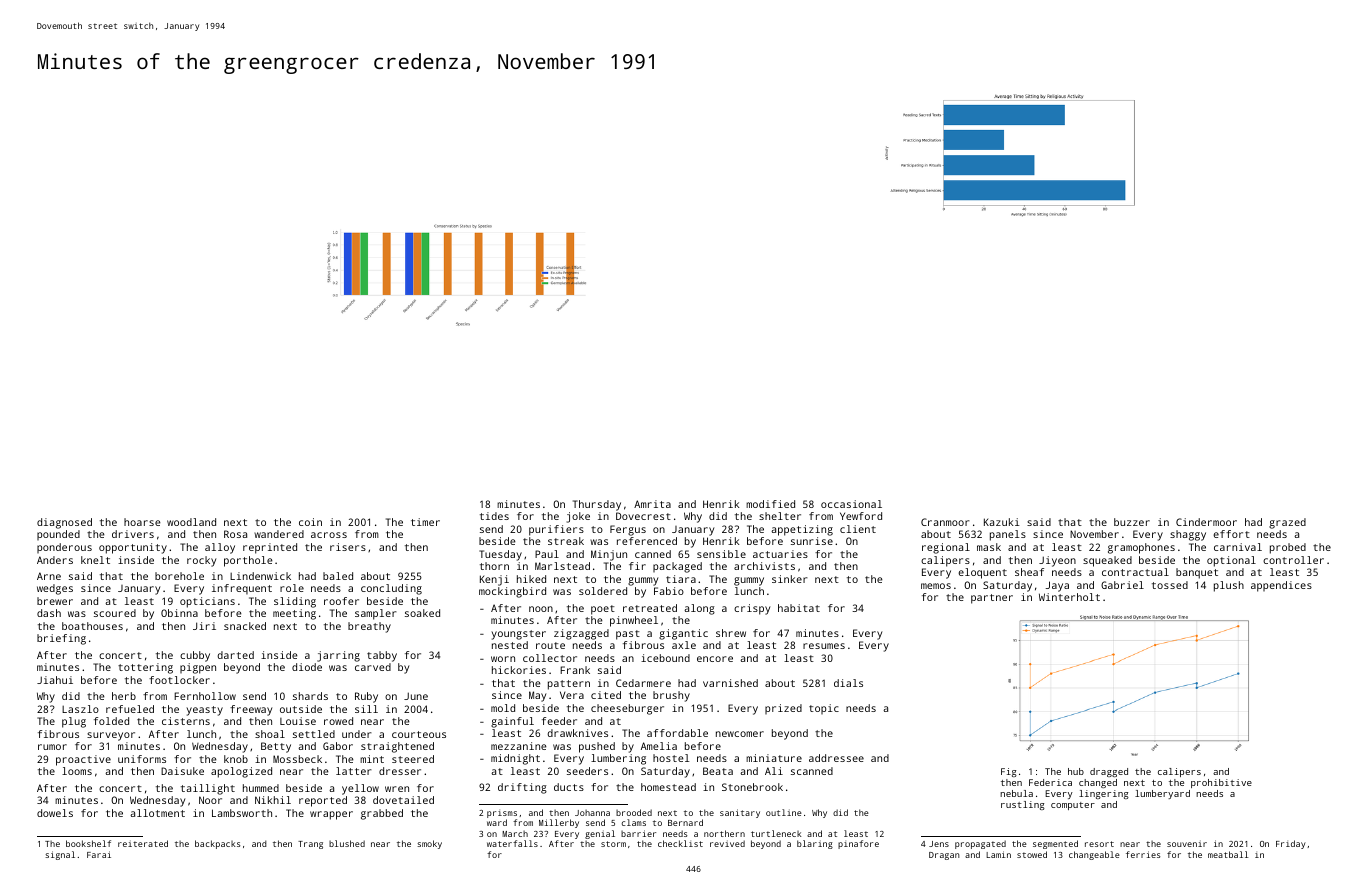 This screenshot has width=1372, height=887. What do you see at coordinates (1069, 597) in the screenshot?
I see `Winterholt` at bounding box center [1069, 597].
